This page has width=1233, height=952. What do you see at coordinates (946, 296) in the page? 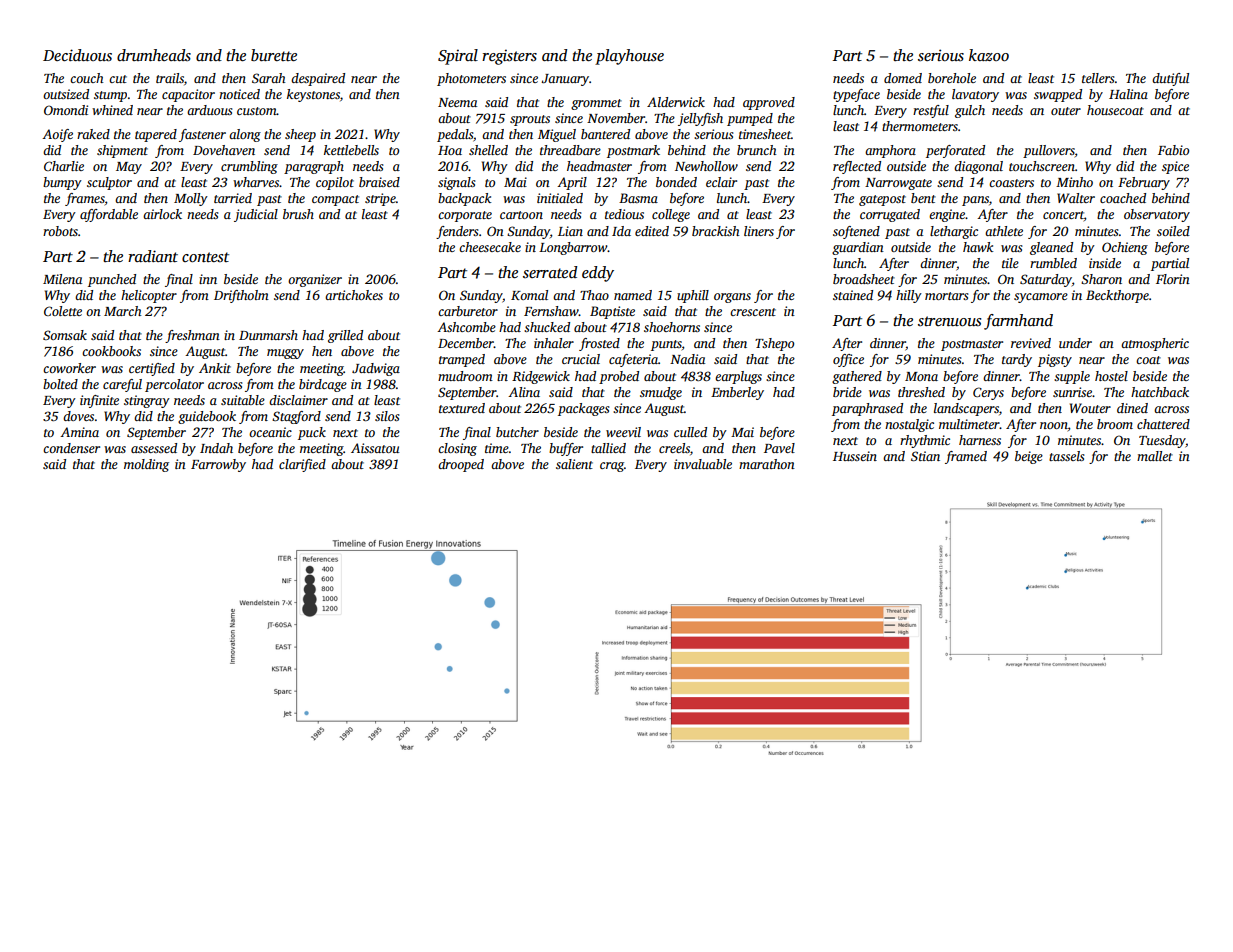
I see `mortars` at bounding box center [946, 296].
